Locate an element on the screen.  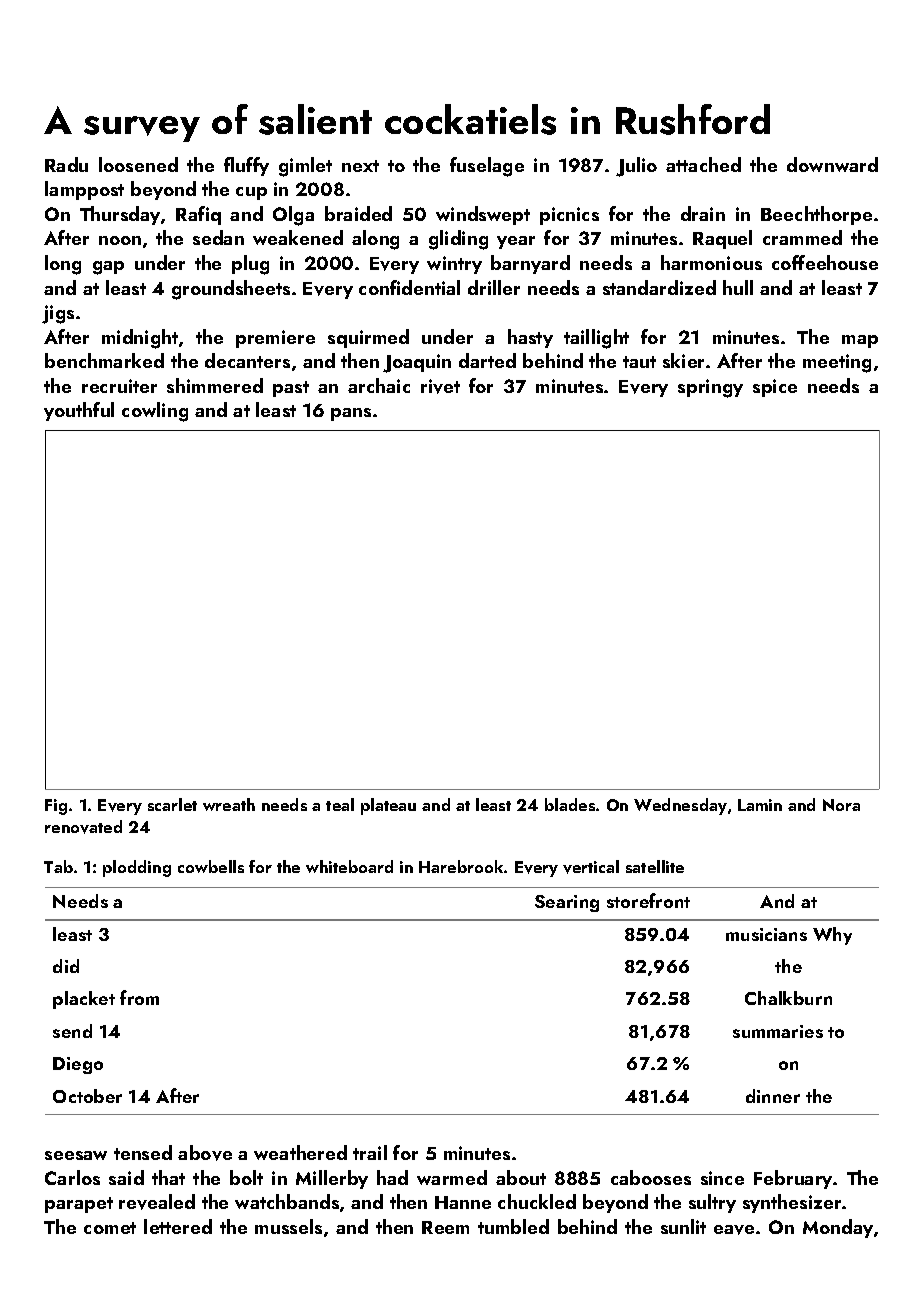
recruiter is located at coordinates (119, 386).
